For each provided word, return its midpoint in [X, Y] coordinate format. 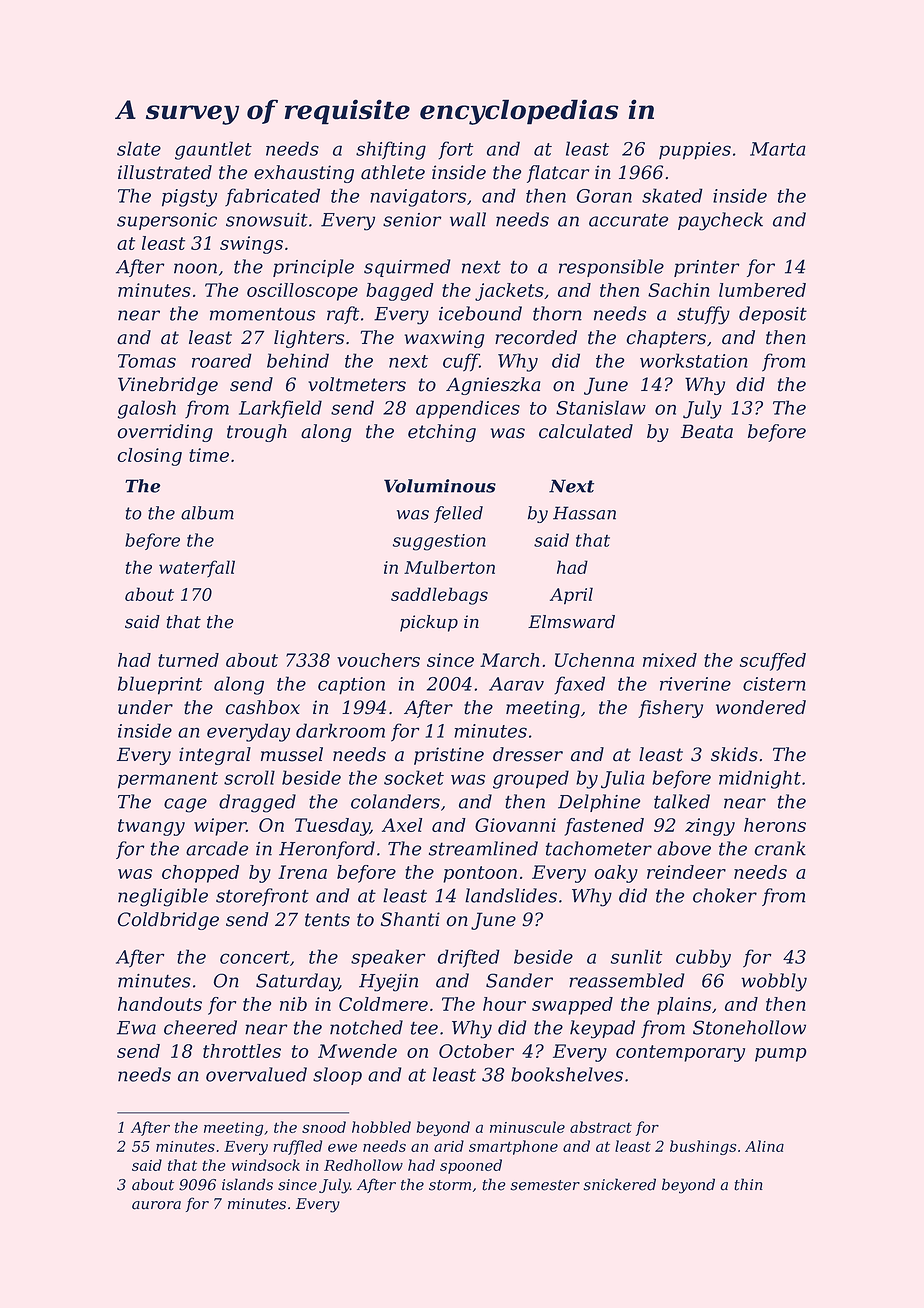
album [207, 513]
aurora [156, 1205]
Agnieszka [493, 386]
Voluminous [440, 486]
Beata [707, 431]
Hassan [584, 513]
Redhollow [363, 1165]
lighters [309, 339]
